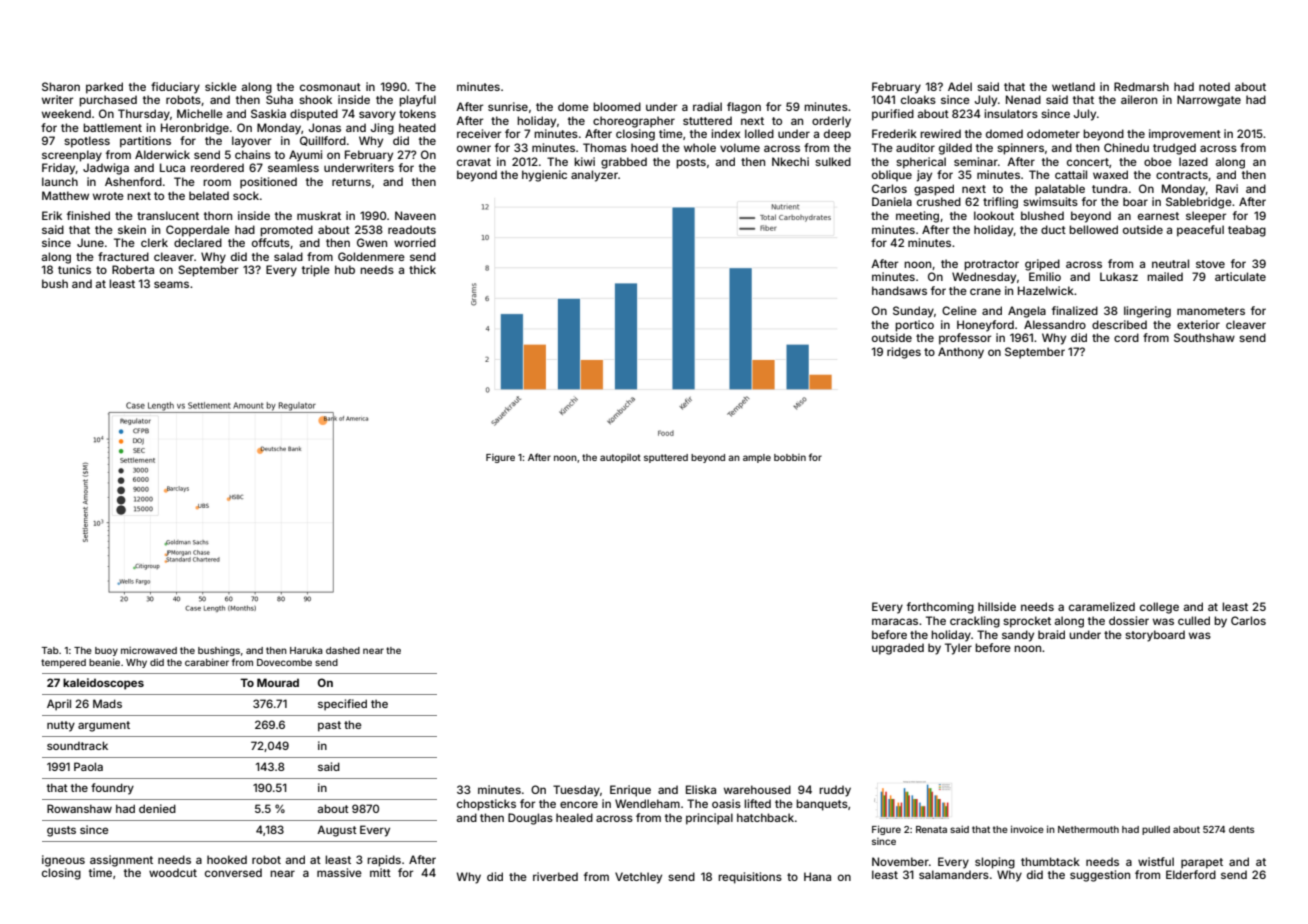  I want to click on seams, so click(171, 284).
